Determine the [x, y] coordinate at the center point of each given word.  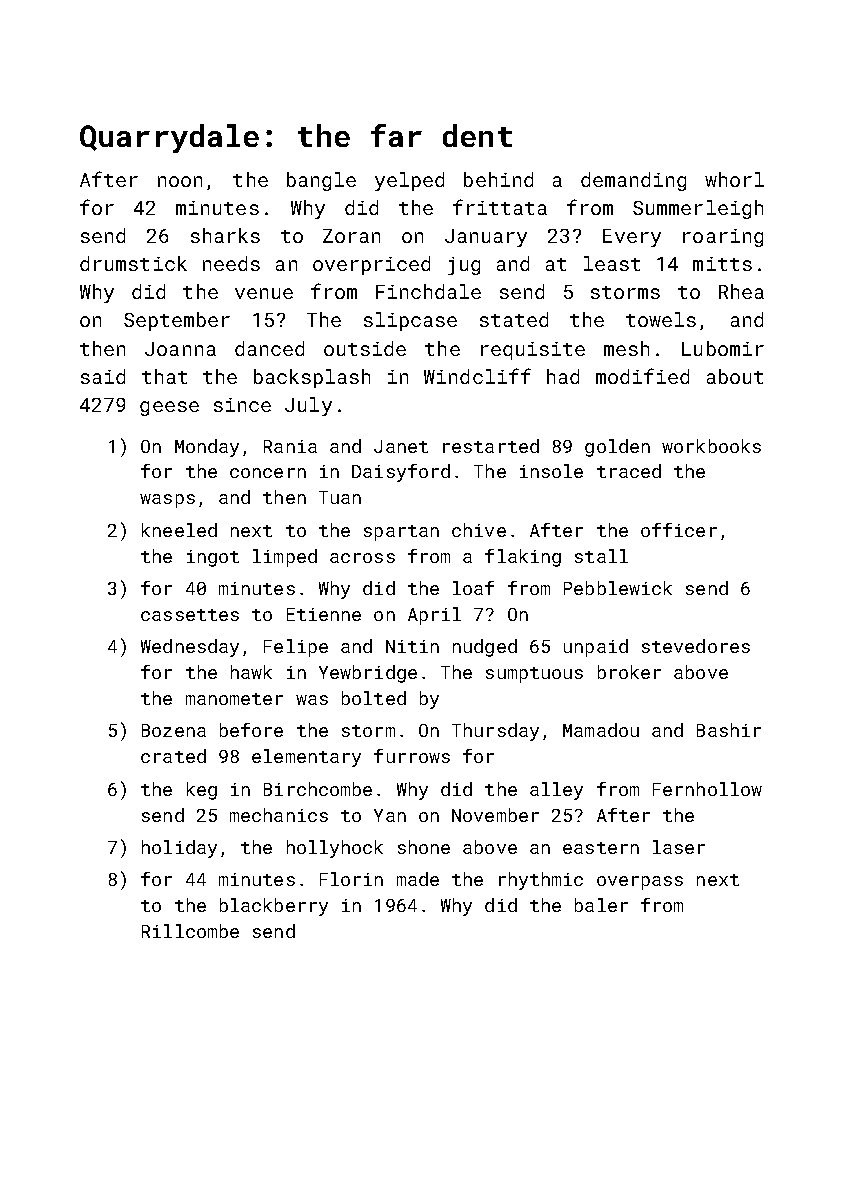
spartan [401, 533]
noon [180, 181]
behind [498, 179]
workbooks [711, 446]
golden [617, 448]
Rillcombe [190, 931]
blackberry [274, 907]
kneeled [179, 530]
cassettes [190, 615]
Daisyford [401, 473]
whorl [734, 179]
